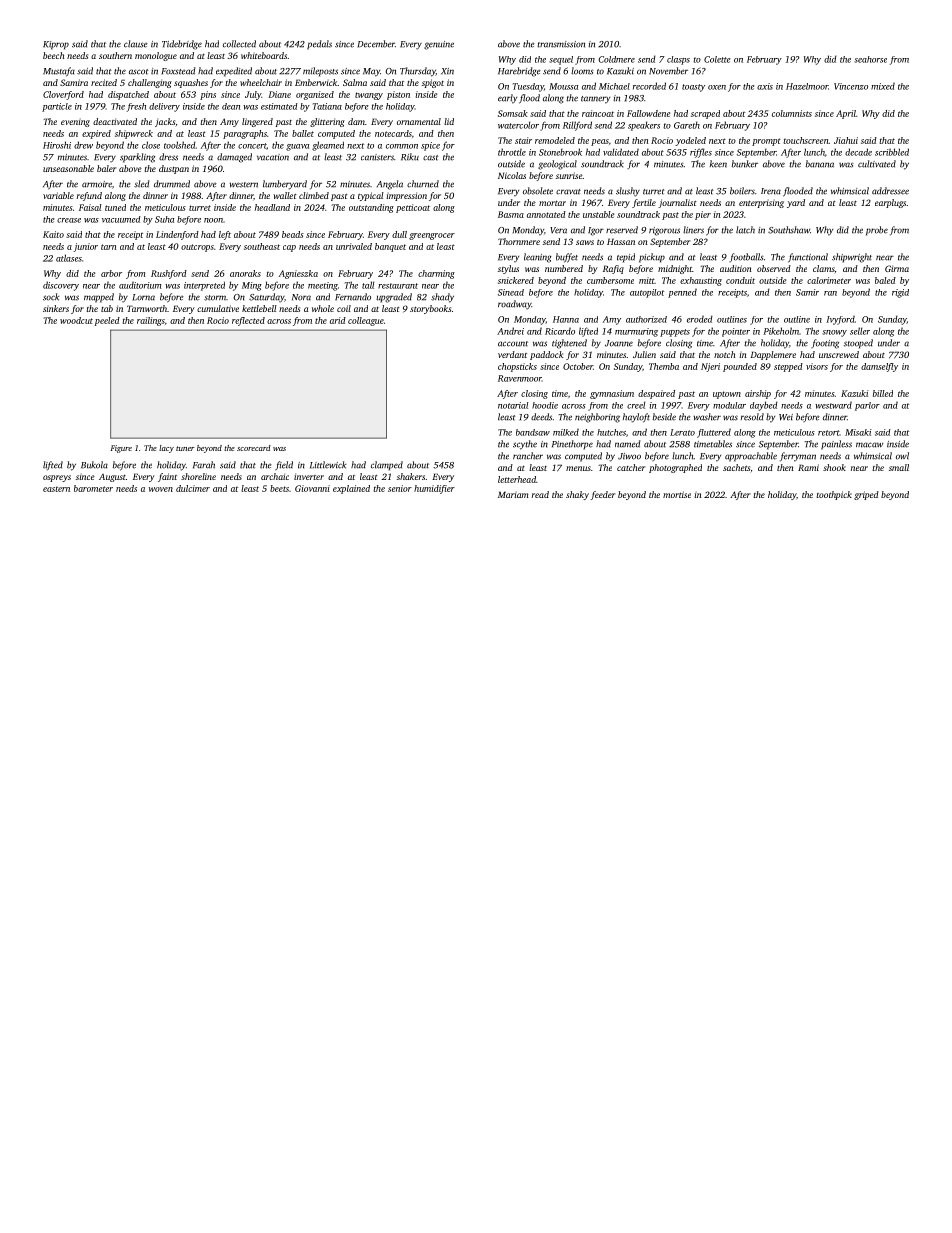 This page has width=952, height=1233. What do you see at coordinates (399, 234) in the page?
I see `dull` at bounding box center [399, 234].
